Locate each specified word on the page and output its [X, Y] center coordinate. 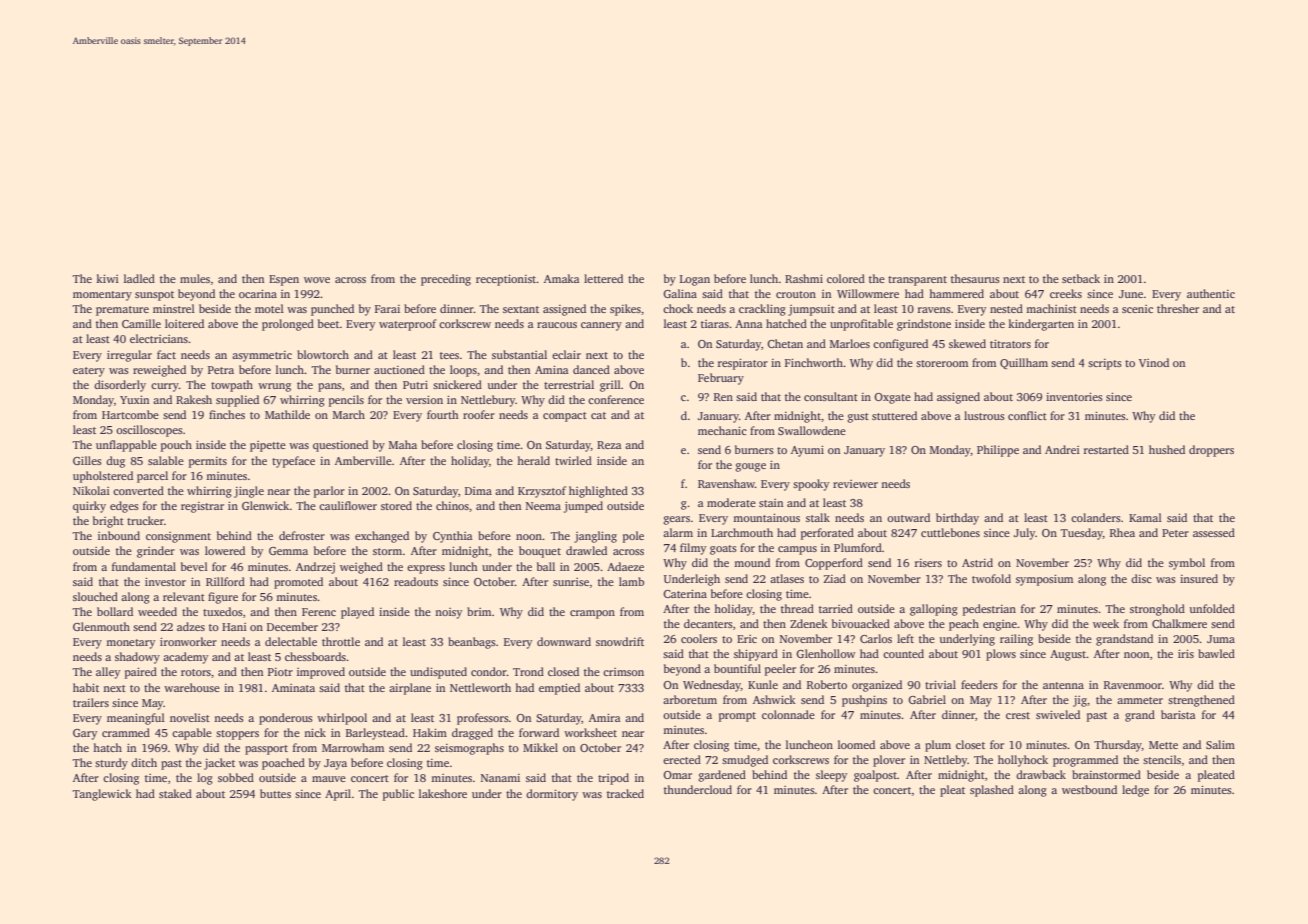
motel [269, 308]
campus [797, 550]
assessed [1214, 532]
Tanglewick [102, 795]
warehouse [192, 687]
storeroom [942, 363]
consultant [831, 396]
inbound [119, 535]
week [1106, 623]
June [1131, 294]
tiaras [715, 324]
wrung [274, 387]
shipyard [756, 655]
